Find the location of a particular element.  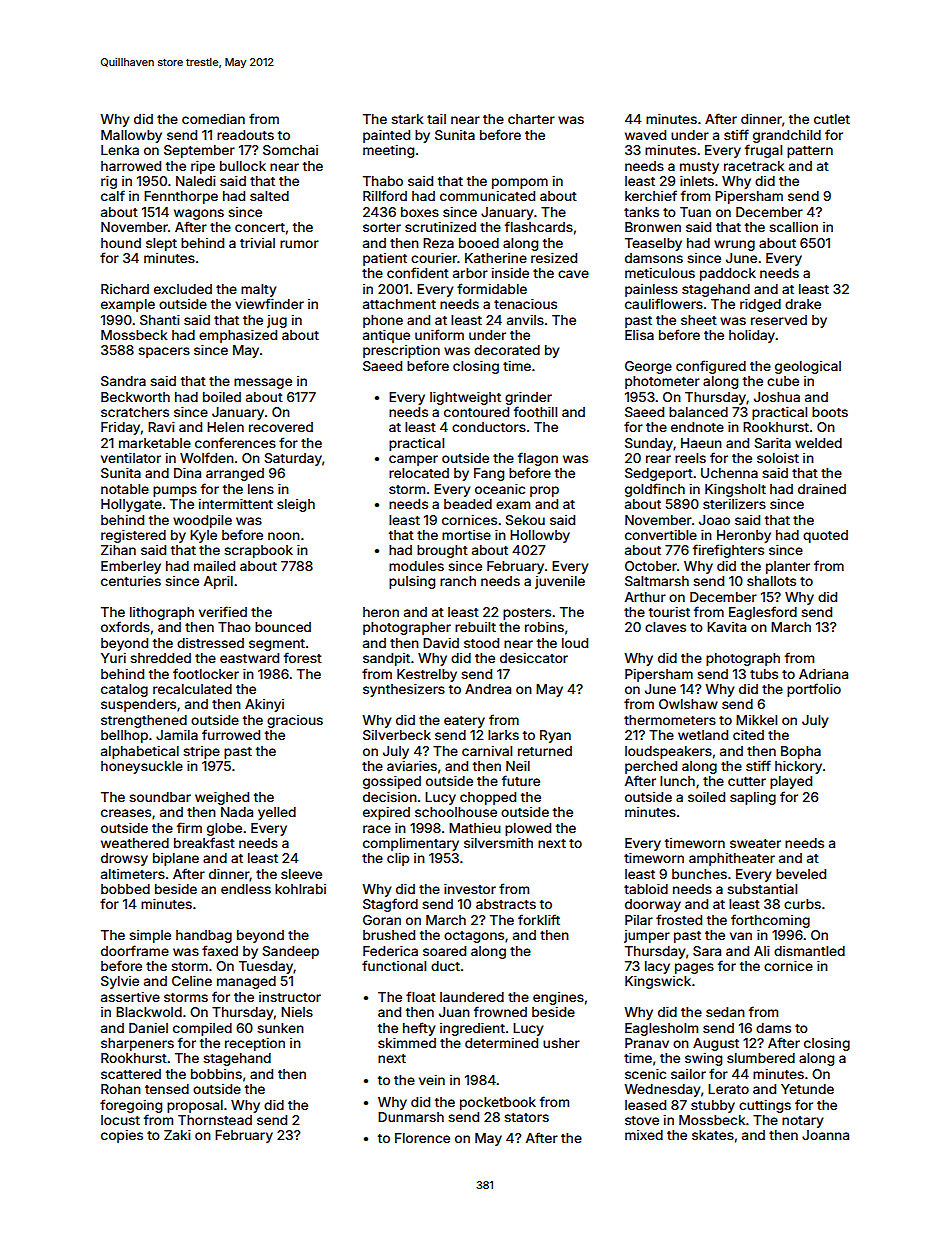

wrung is located at coordinates (734, 245).
